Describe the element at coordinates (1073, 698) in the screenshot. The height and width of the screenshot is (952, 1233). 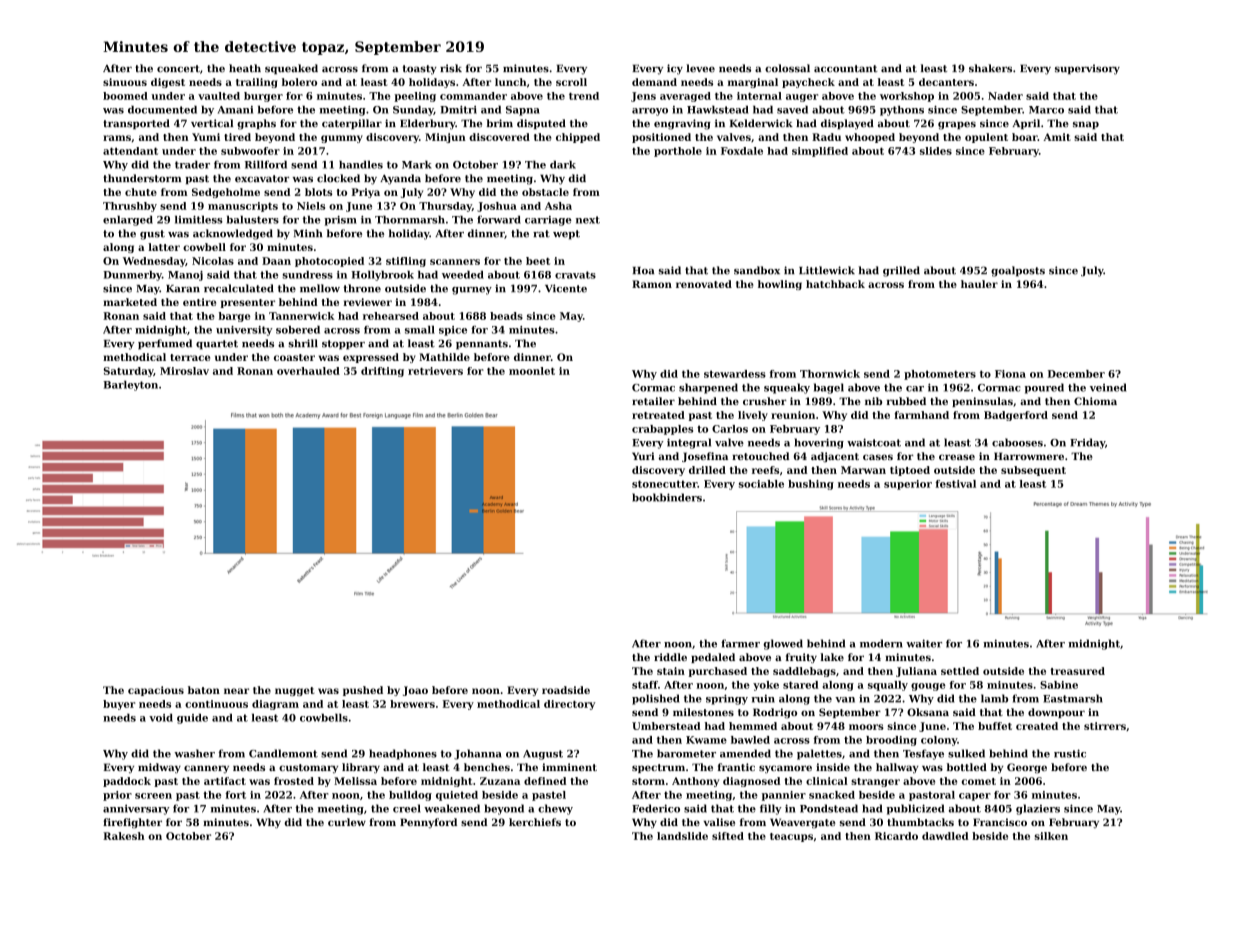
I see `Eastmarsh` at that location.
